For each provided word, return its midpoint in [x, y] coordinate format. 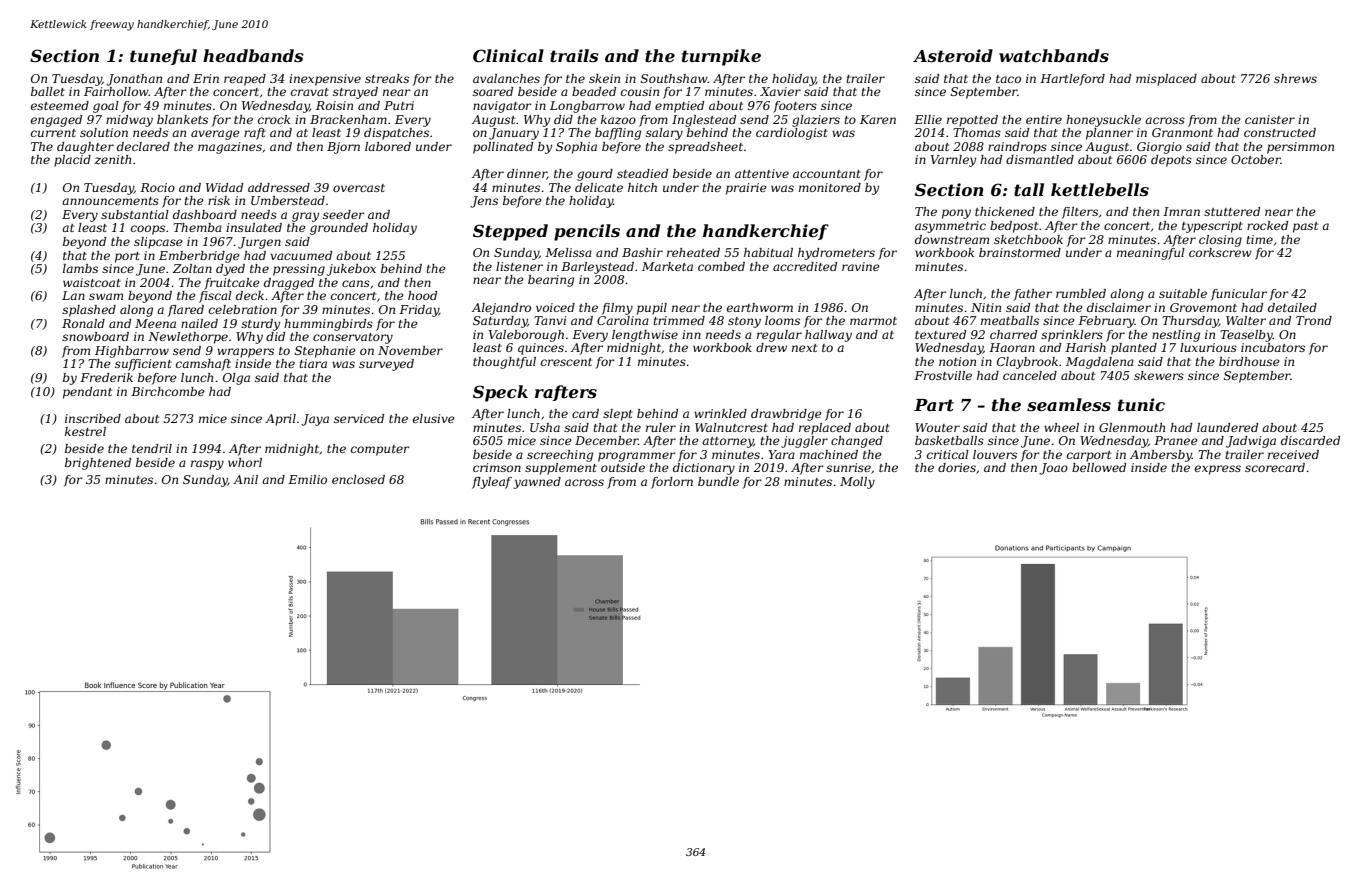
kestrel [85, 431]
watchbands [1054, 55]
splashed [89, 311]
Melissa [568, 252]
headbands [253, 55]
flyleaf [492, 483]
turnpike [721, 57]
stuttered [1232, 211]
